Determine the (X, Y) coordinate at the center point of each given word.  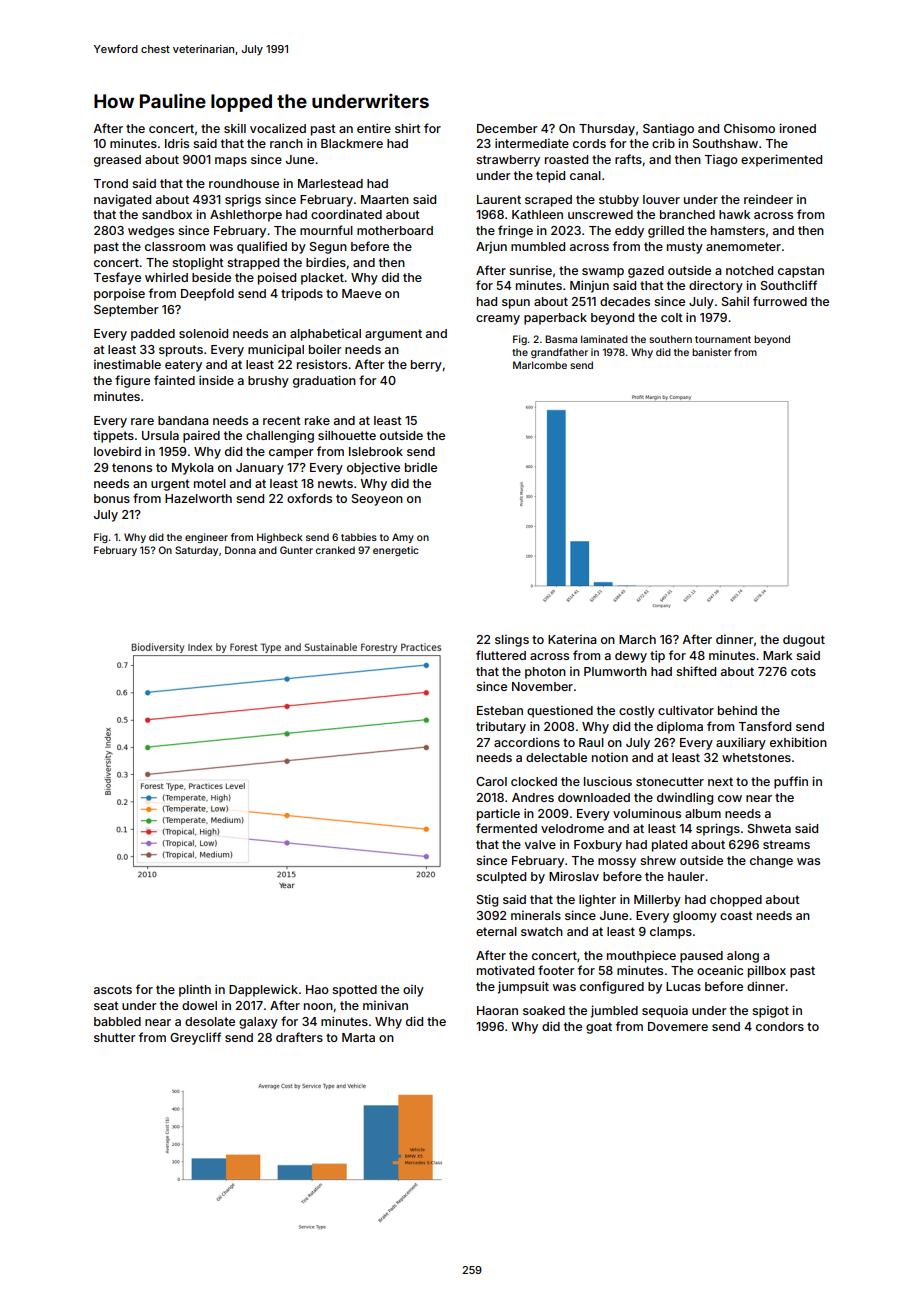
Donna (240, 550)
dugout (804, 641)
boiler (325, 349)
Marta (358, 1037)
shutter (114, 1037)
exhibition (798, 742)
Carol (491, 781)
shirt (408, 128)
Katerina (572, 639)
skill (235, 128)
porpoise (119, 294)
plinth (195, 990)
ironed (797, 128)
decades (625, 301)
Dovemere (678, 1026)
